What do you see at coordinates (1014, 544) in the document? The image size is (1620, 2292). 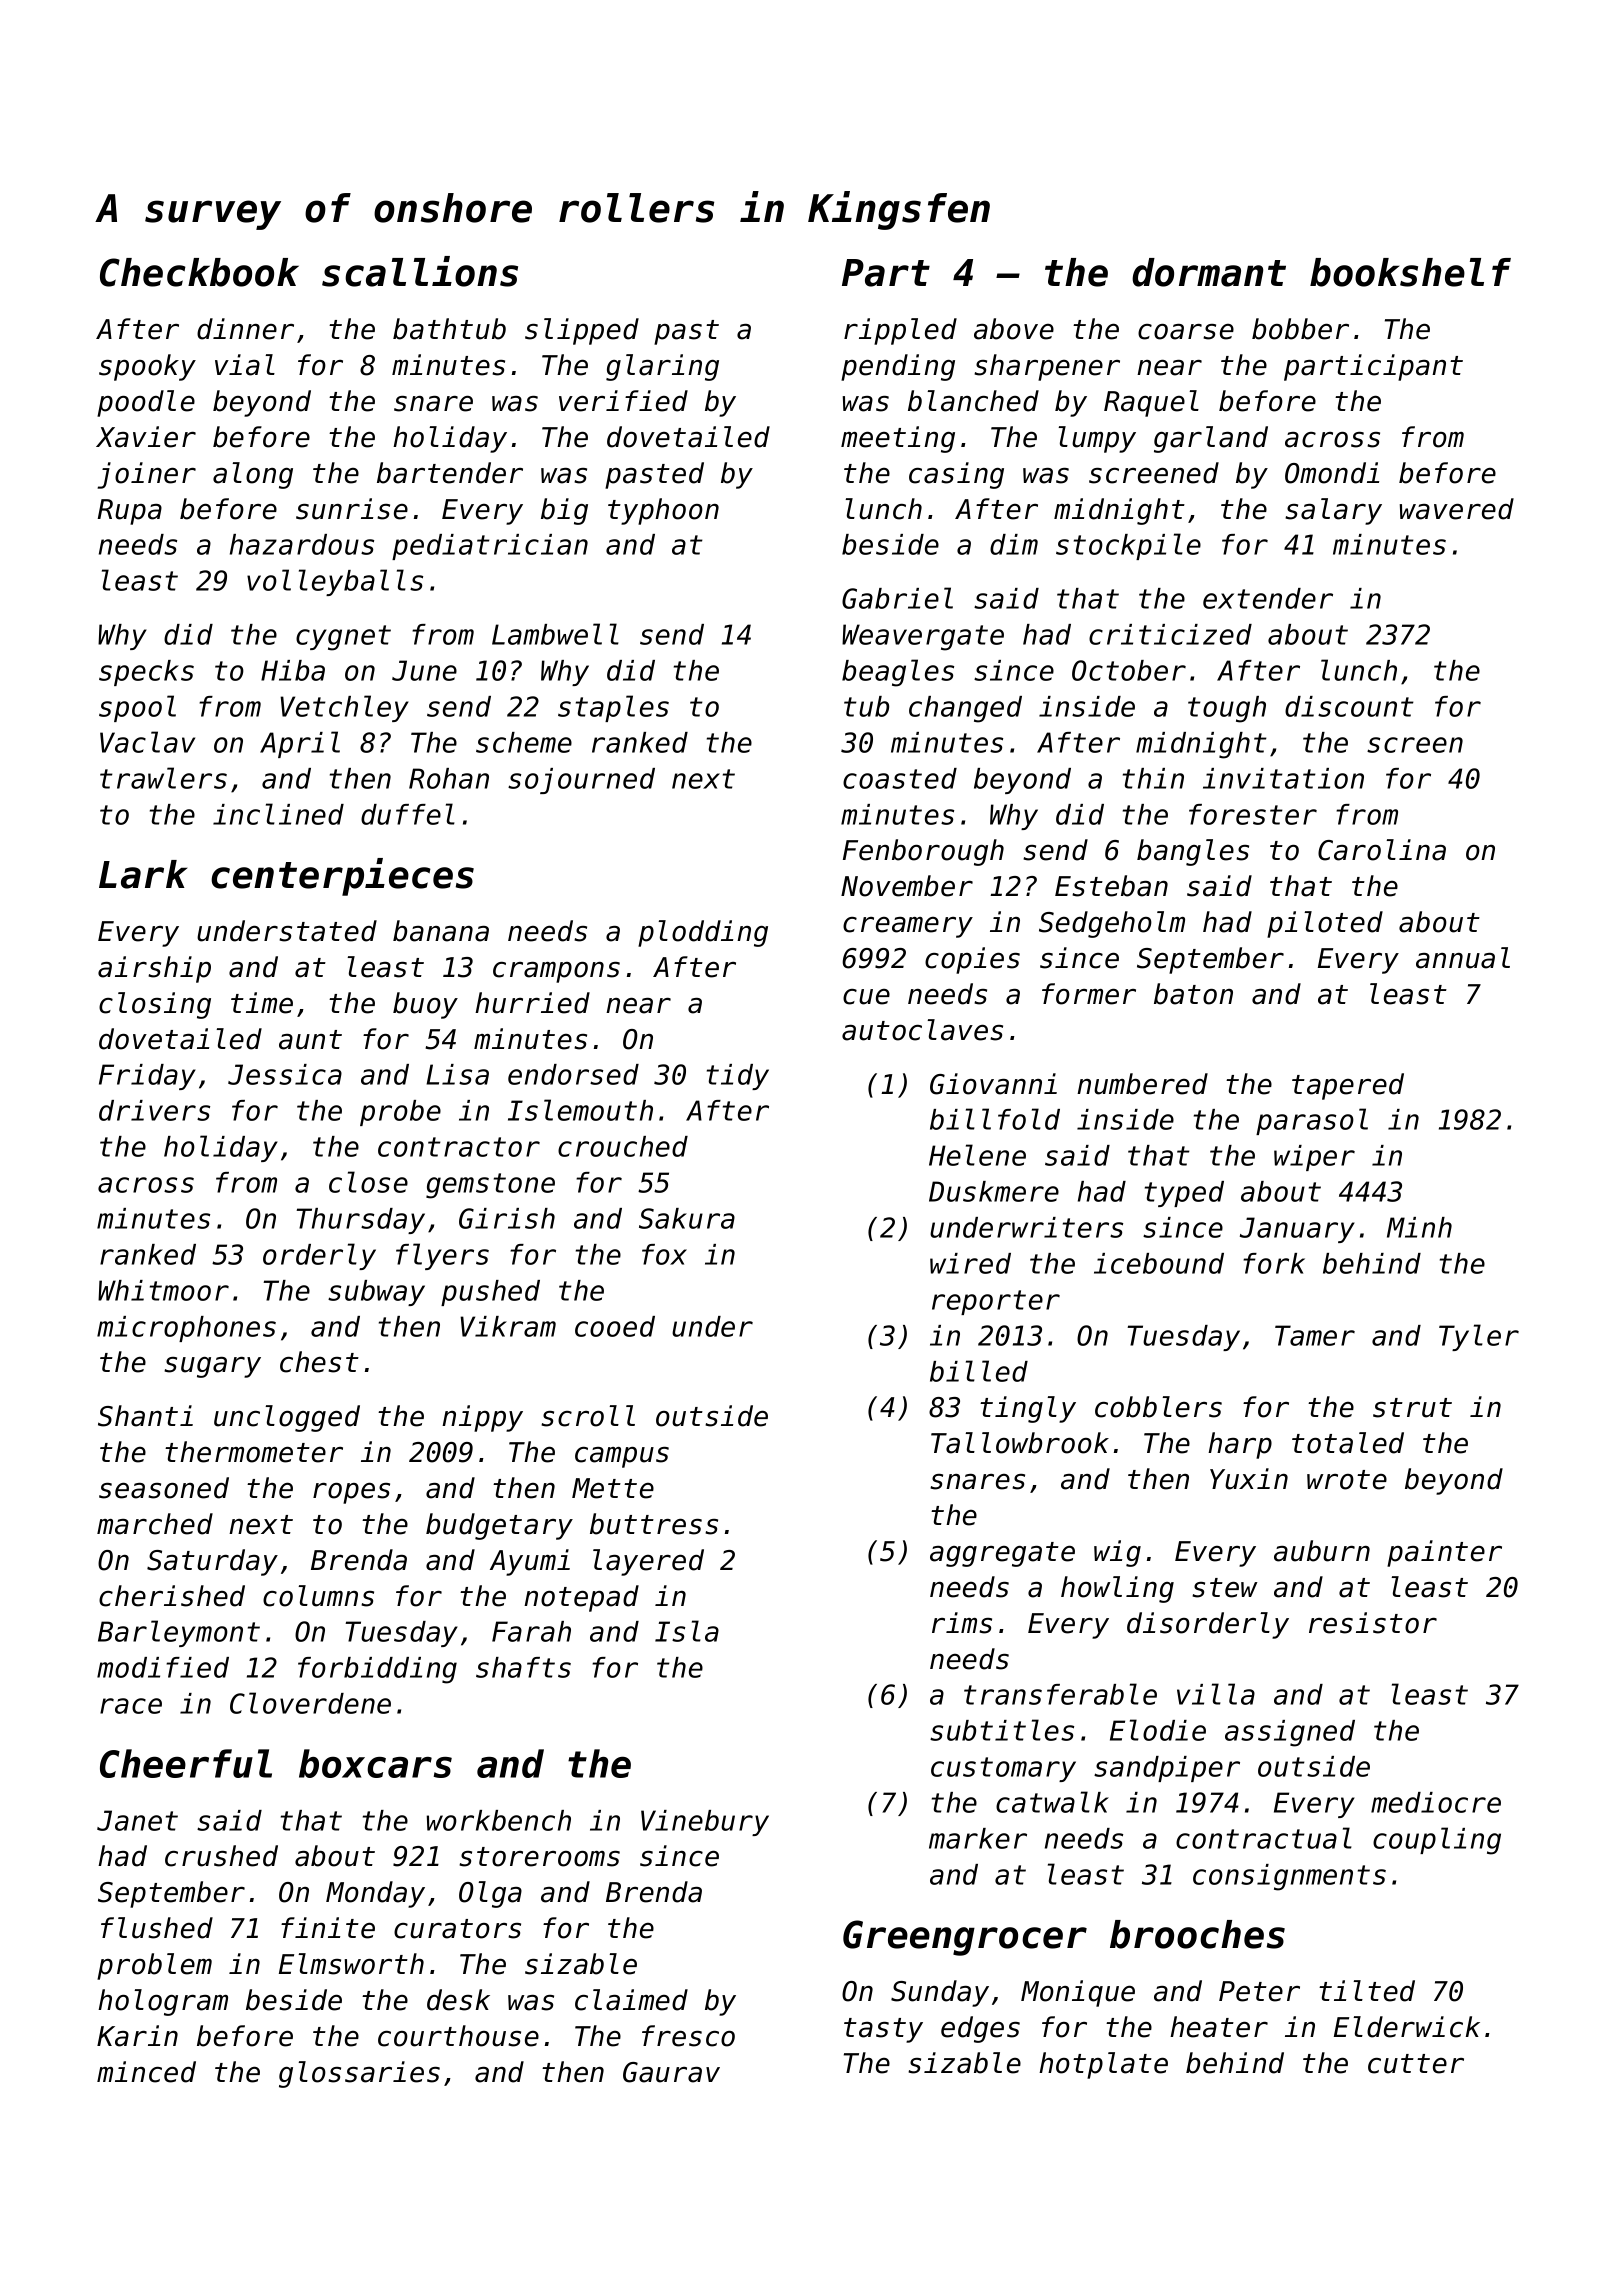 I see `dim` at bounding box center [1014, 544].
